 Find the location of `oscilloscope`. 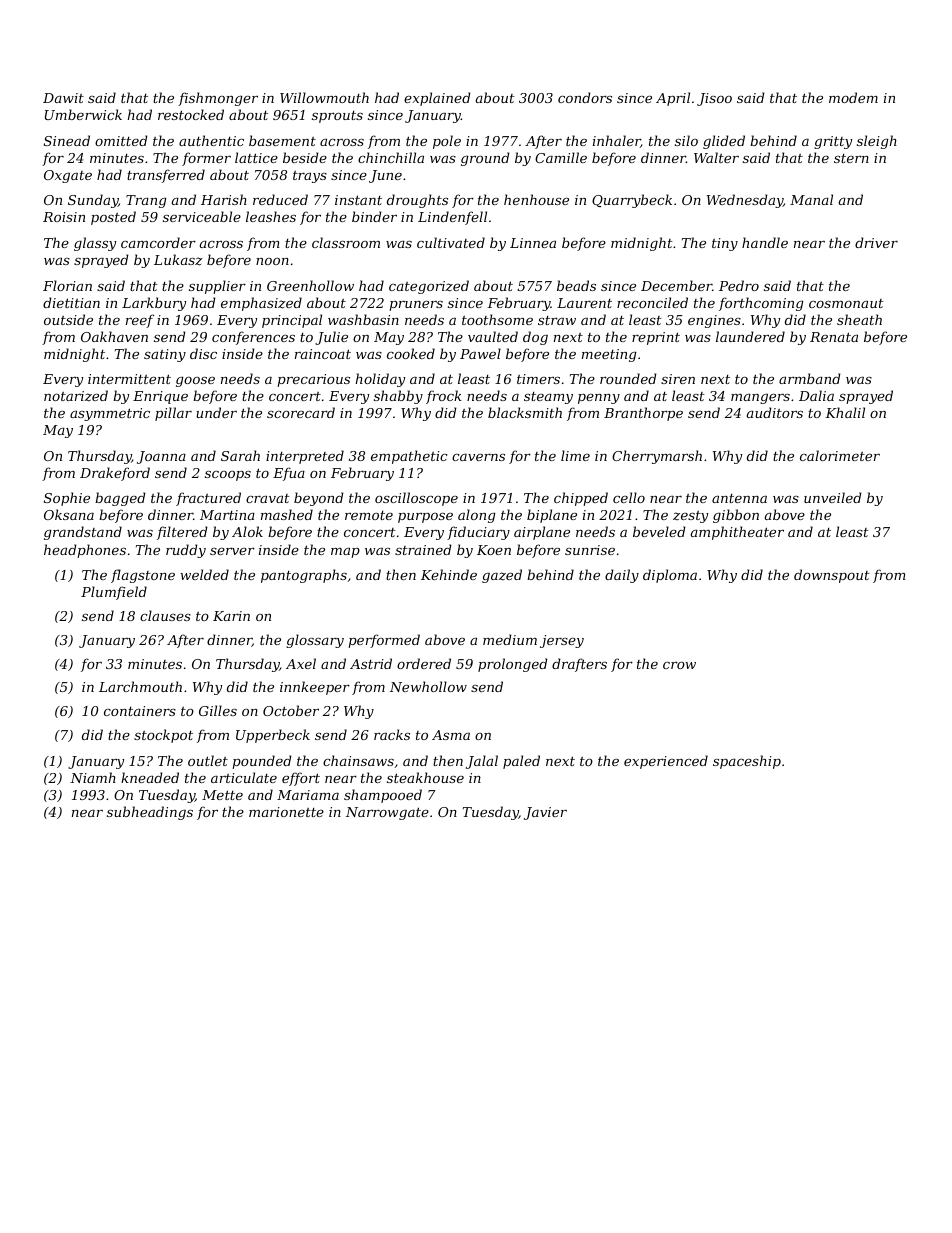

oscilloscope is located at coordinates (416, 499).
